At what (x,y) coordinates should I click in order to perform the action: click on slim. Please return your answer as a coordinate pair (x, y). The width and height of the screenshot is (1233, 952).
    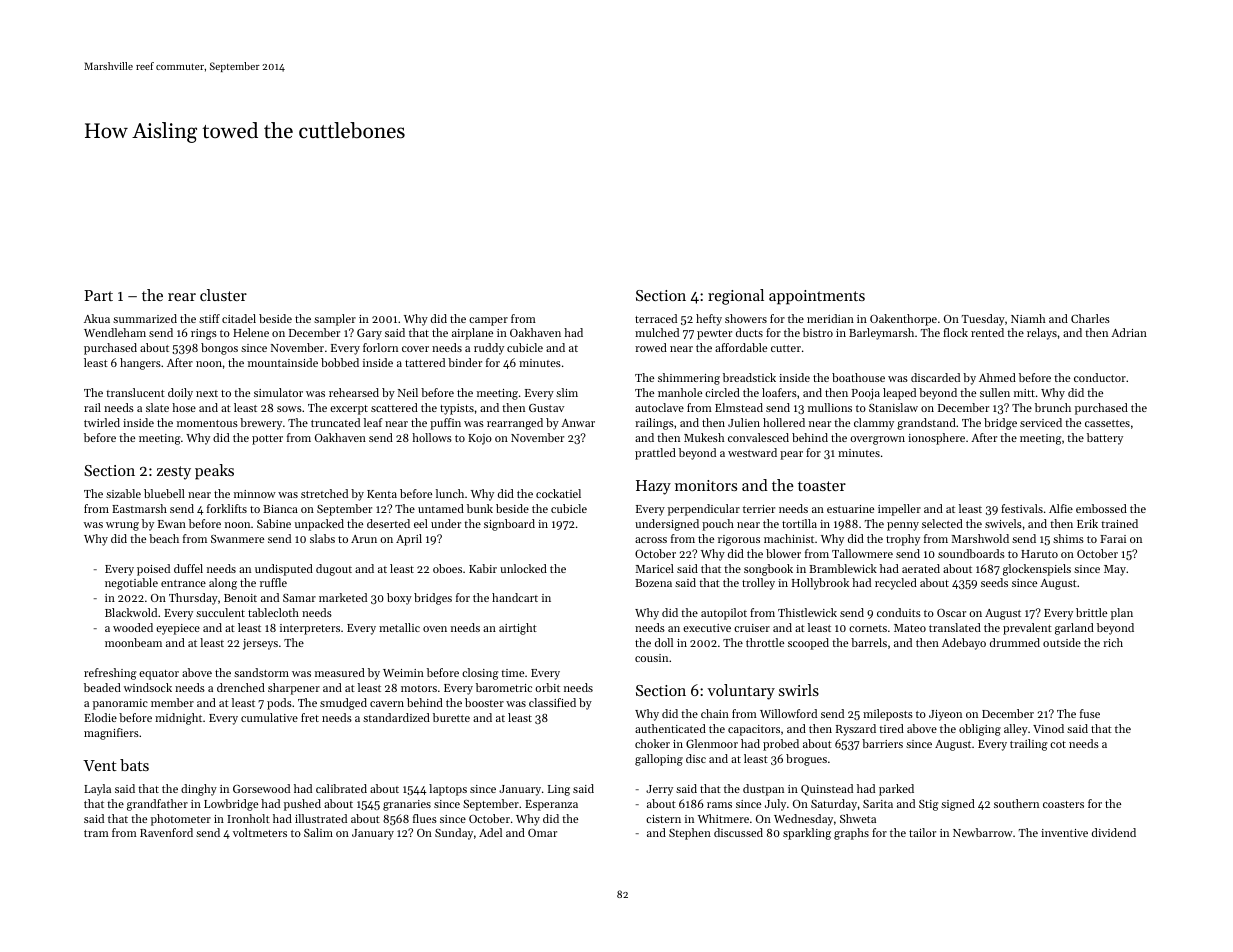
    Looking at the image, I should click on (567, 392).
